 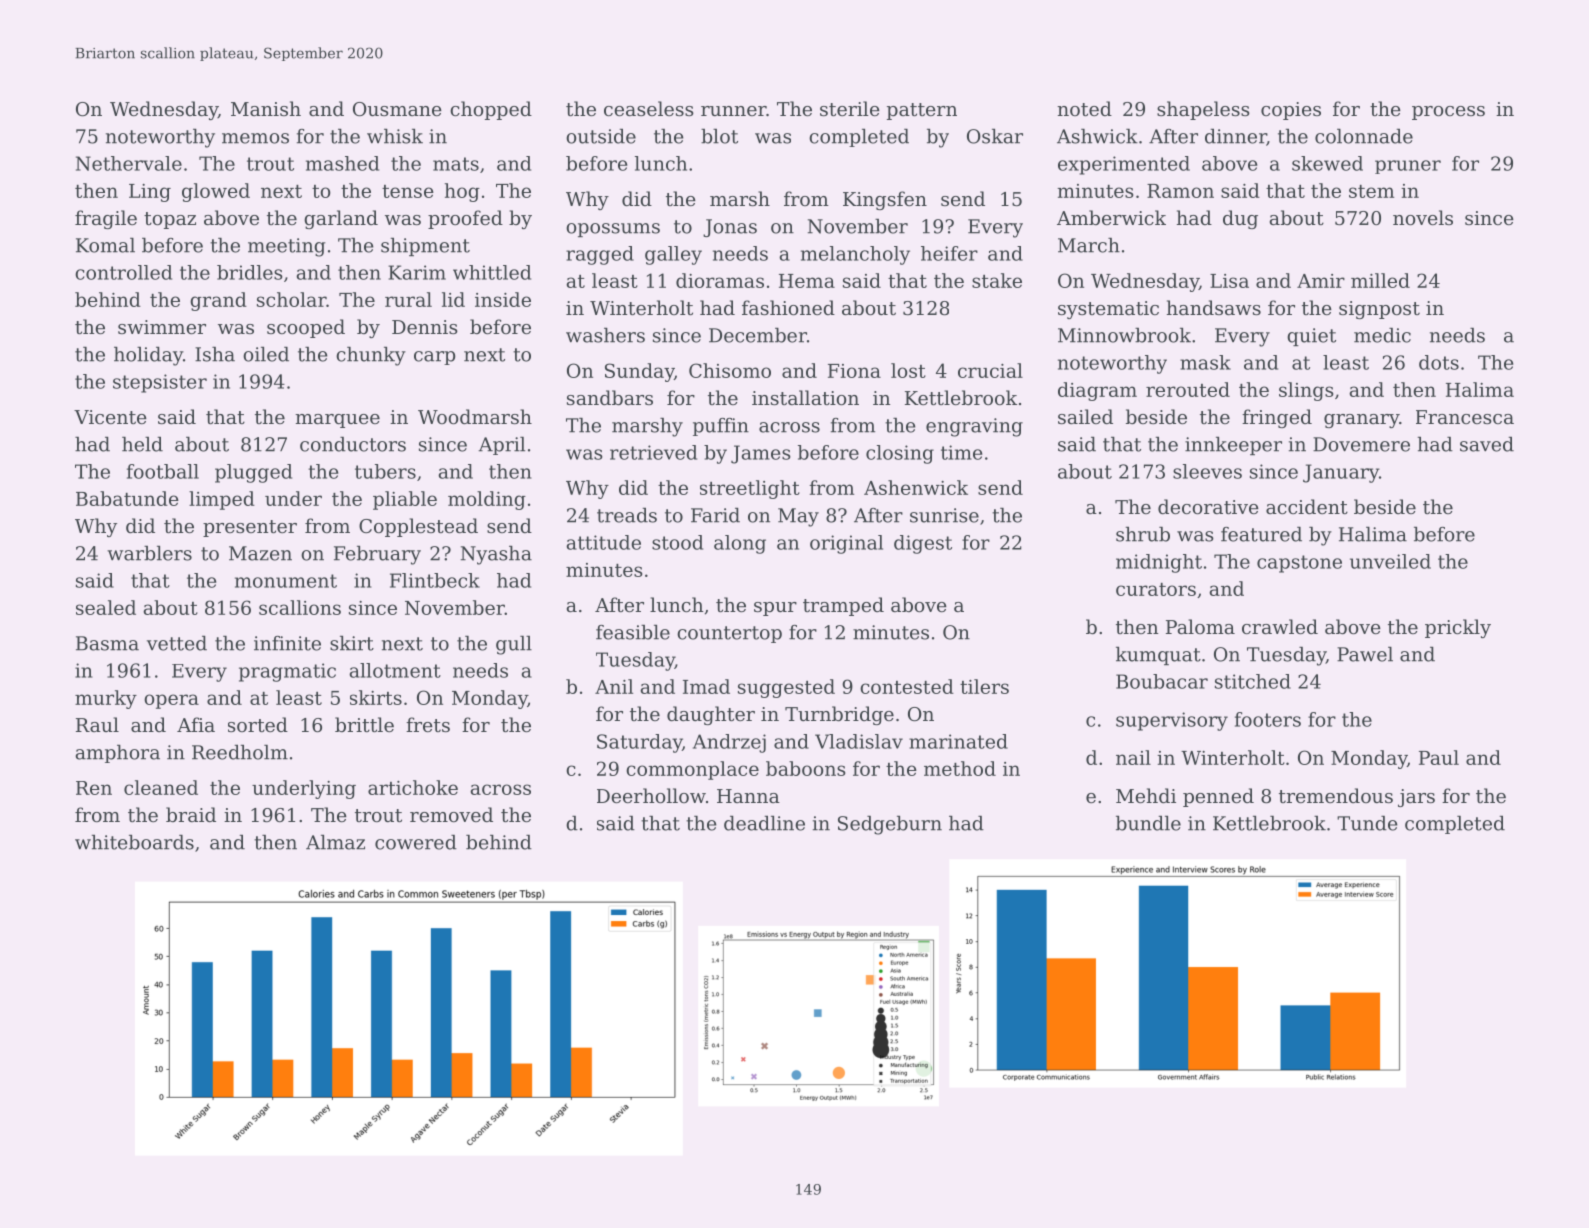 What do you see at coordinates (105, 245) in the screenshot?
I see `Komal` at bounding box center [105, 245].
